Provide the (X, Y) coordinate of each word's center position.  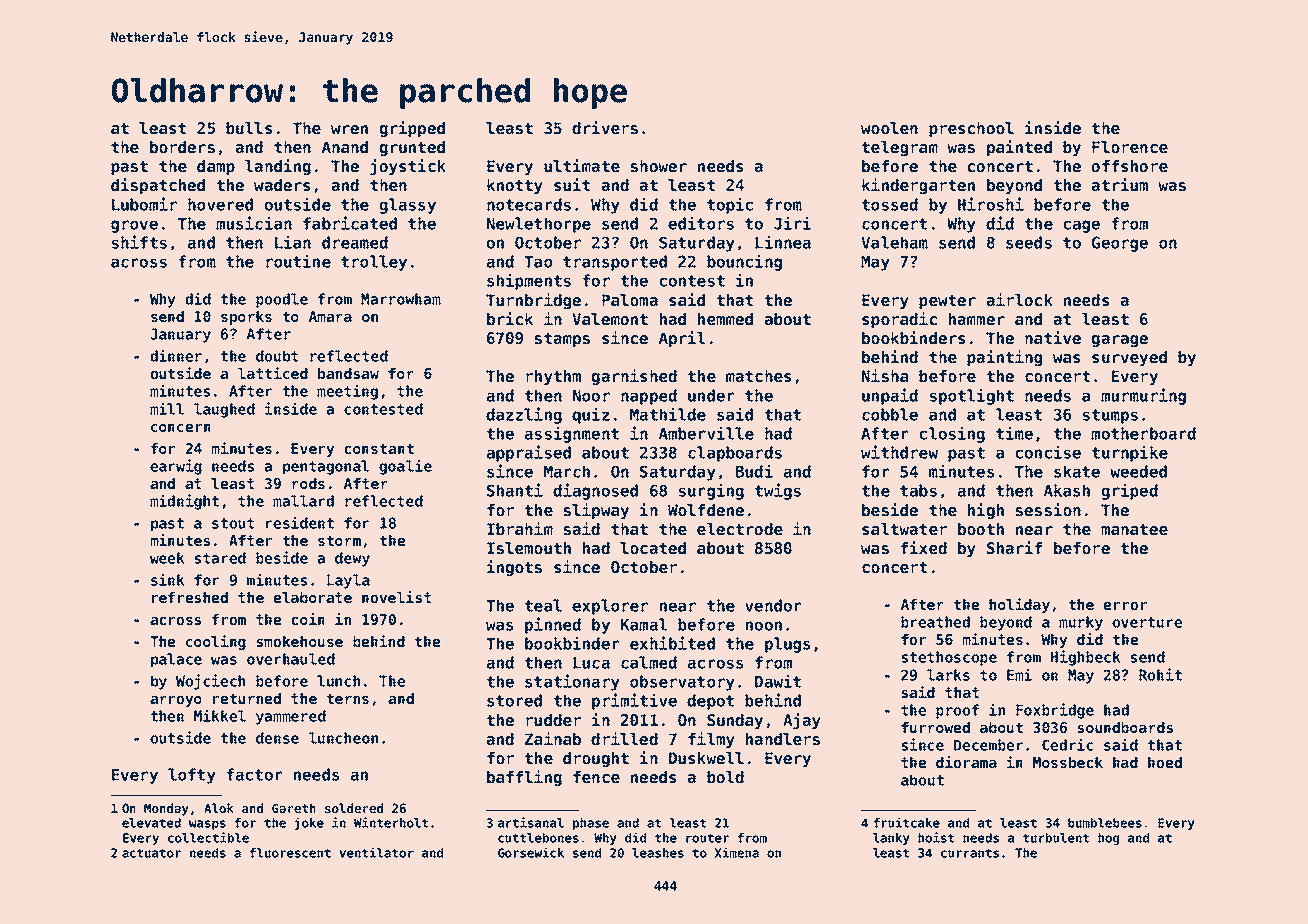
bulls (249, 128)
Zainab (553, 738)
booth (981, 529)
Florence (1130, 147)
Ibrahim (520, 528)
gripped (412, 129)
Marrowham (401, 299)
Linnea (783, 242)
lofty (192, 776)
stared (220, 558)
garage (1120, 341)
